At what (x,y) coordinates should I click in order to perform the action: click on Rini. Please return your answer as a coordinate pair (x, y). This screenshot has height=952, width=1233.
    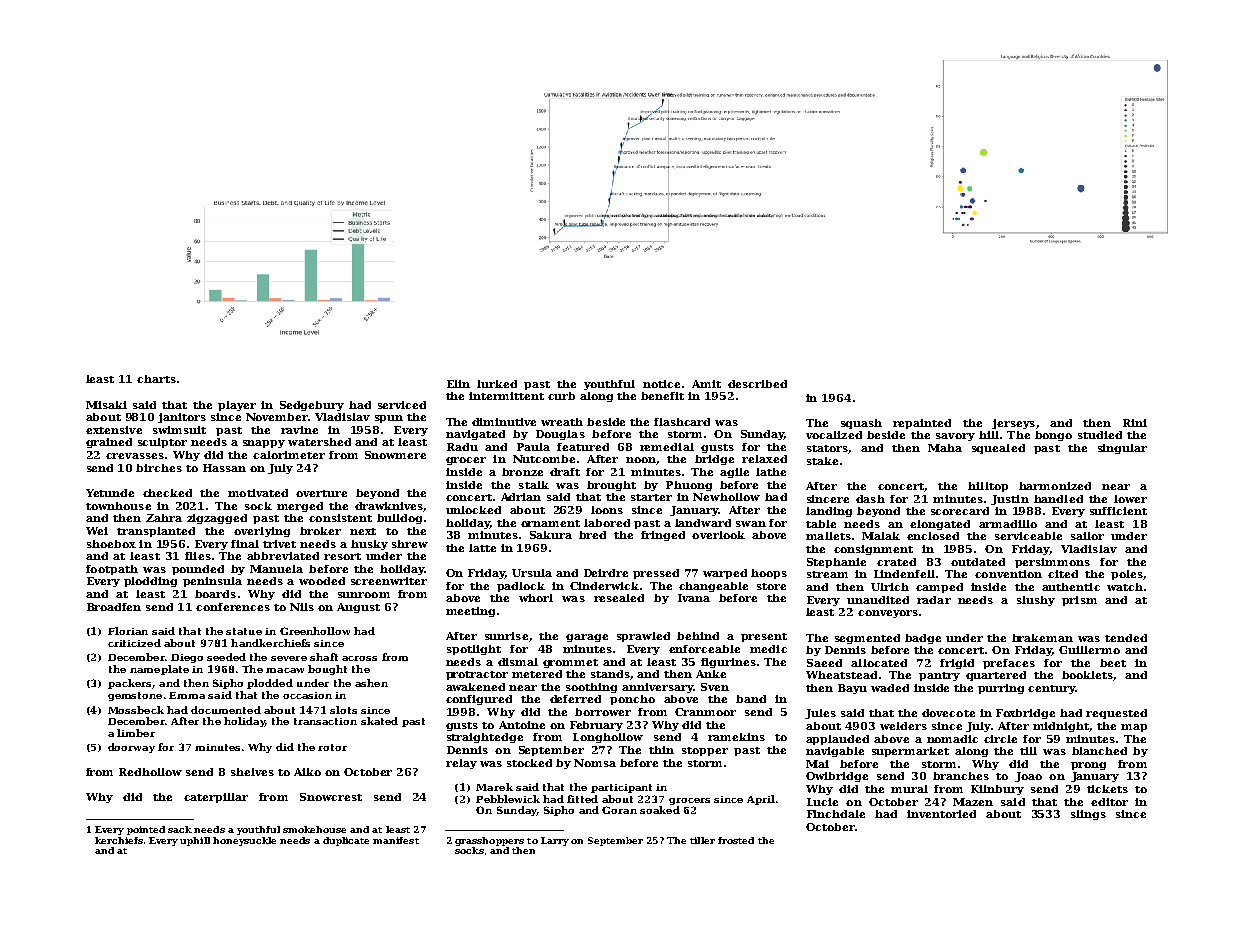
    Looking at the image, I should click on (1135, 423).
